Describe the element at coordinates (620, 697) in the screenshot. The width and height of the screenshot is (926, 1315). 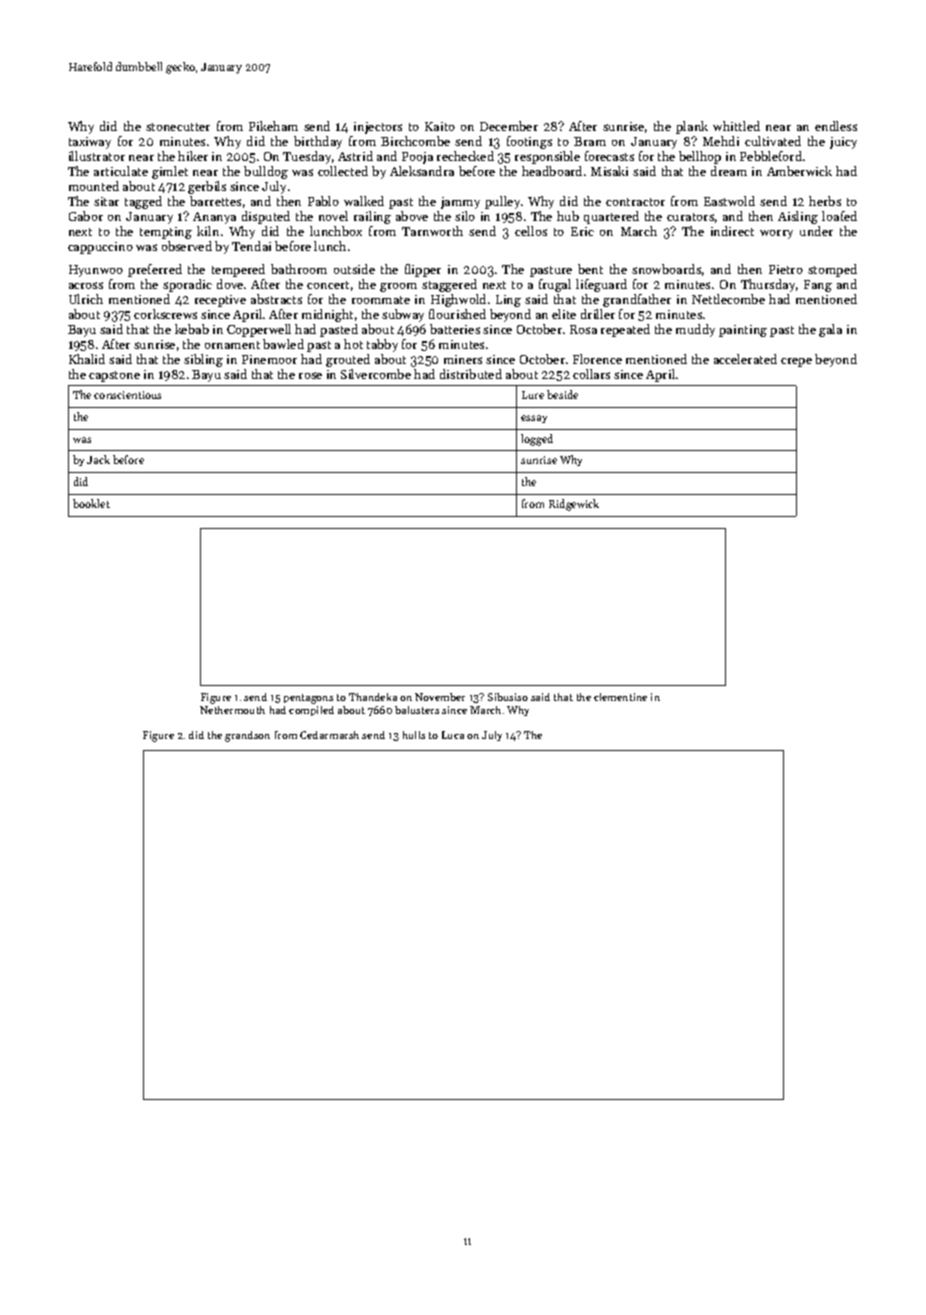
I see `clementine` at that location.
